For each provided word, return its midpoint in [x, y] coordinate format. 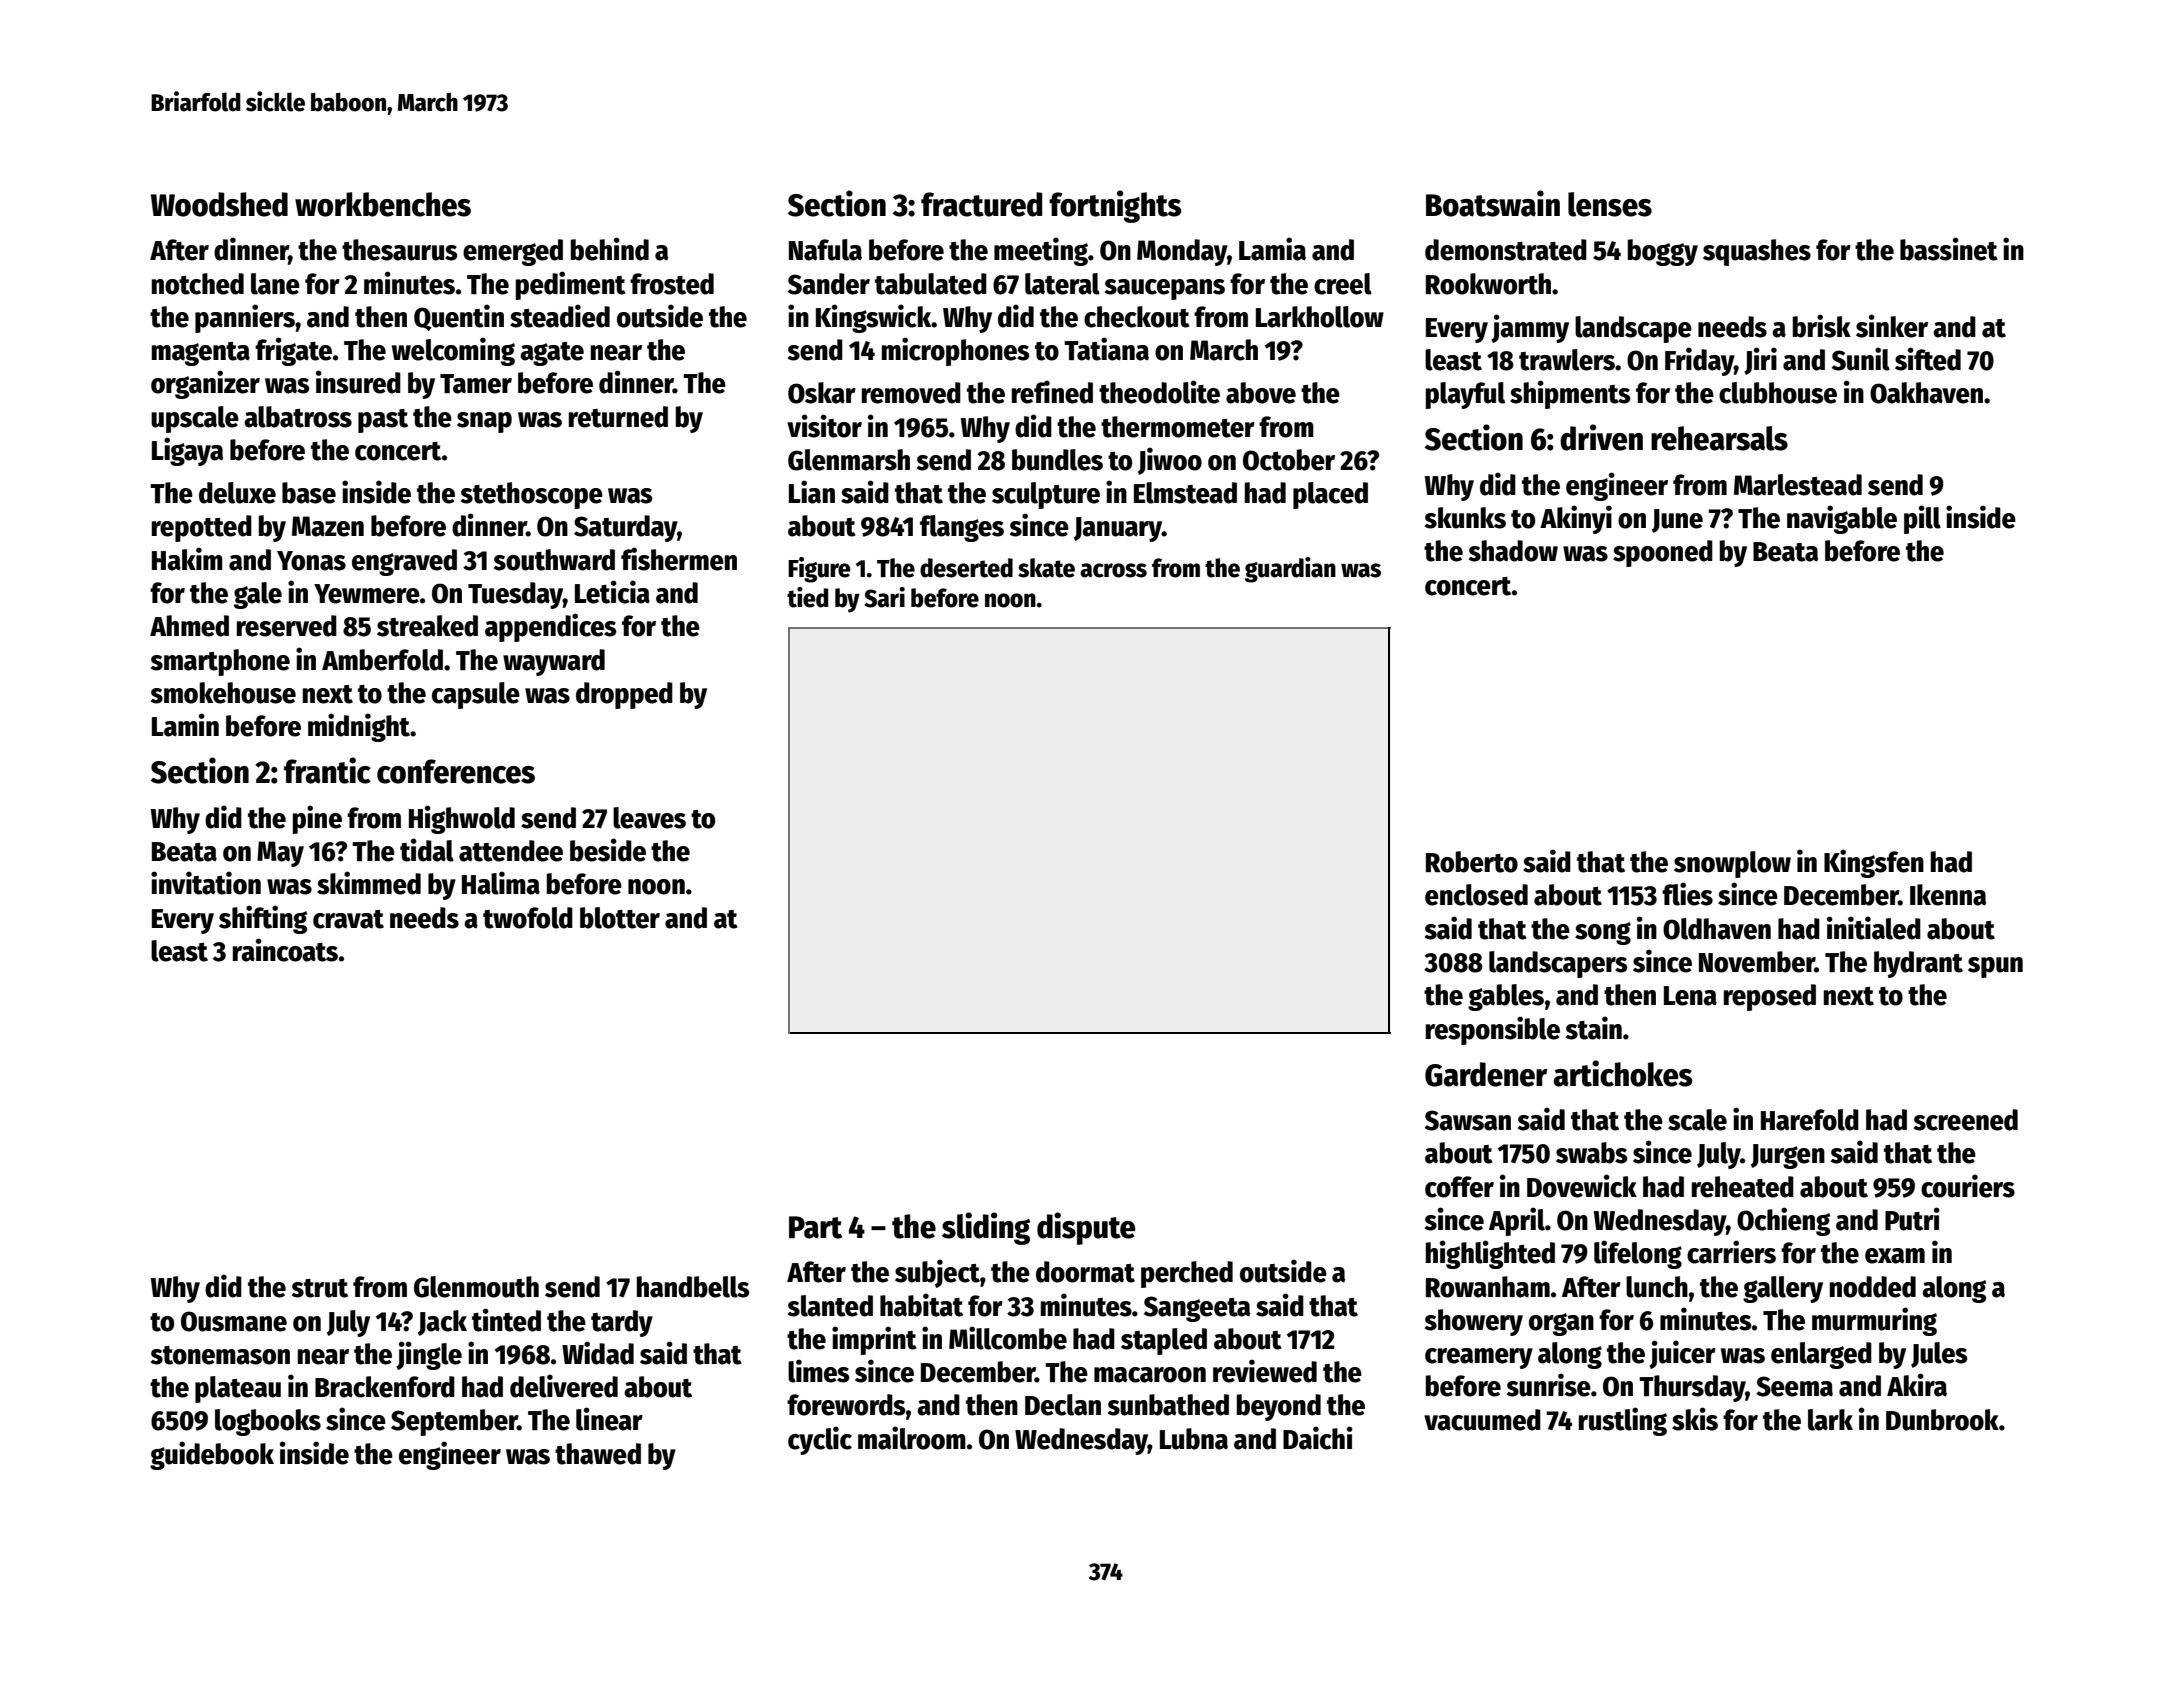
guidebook [212, 1455]
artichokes [1623, 1073]
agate [552, 354]
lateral [1062, 284]
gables [1506, 997]
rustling [1623, 1421]
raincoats [285, 950]
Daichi [1318, 1438]
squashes [1757, 252]
